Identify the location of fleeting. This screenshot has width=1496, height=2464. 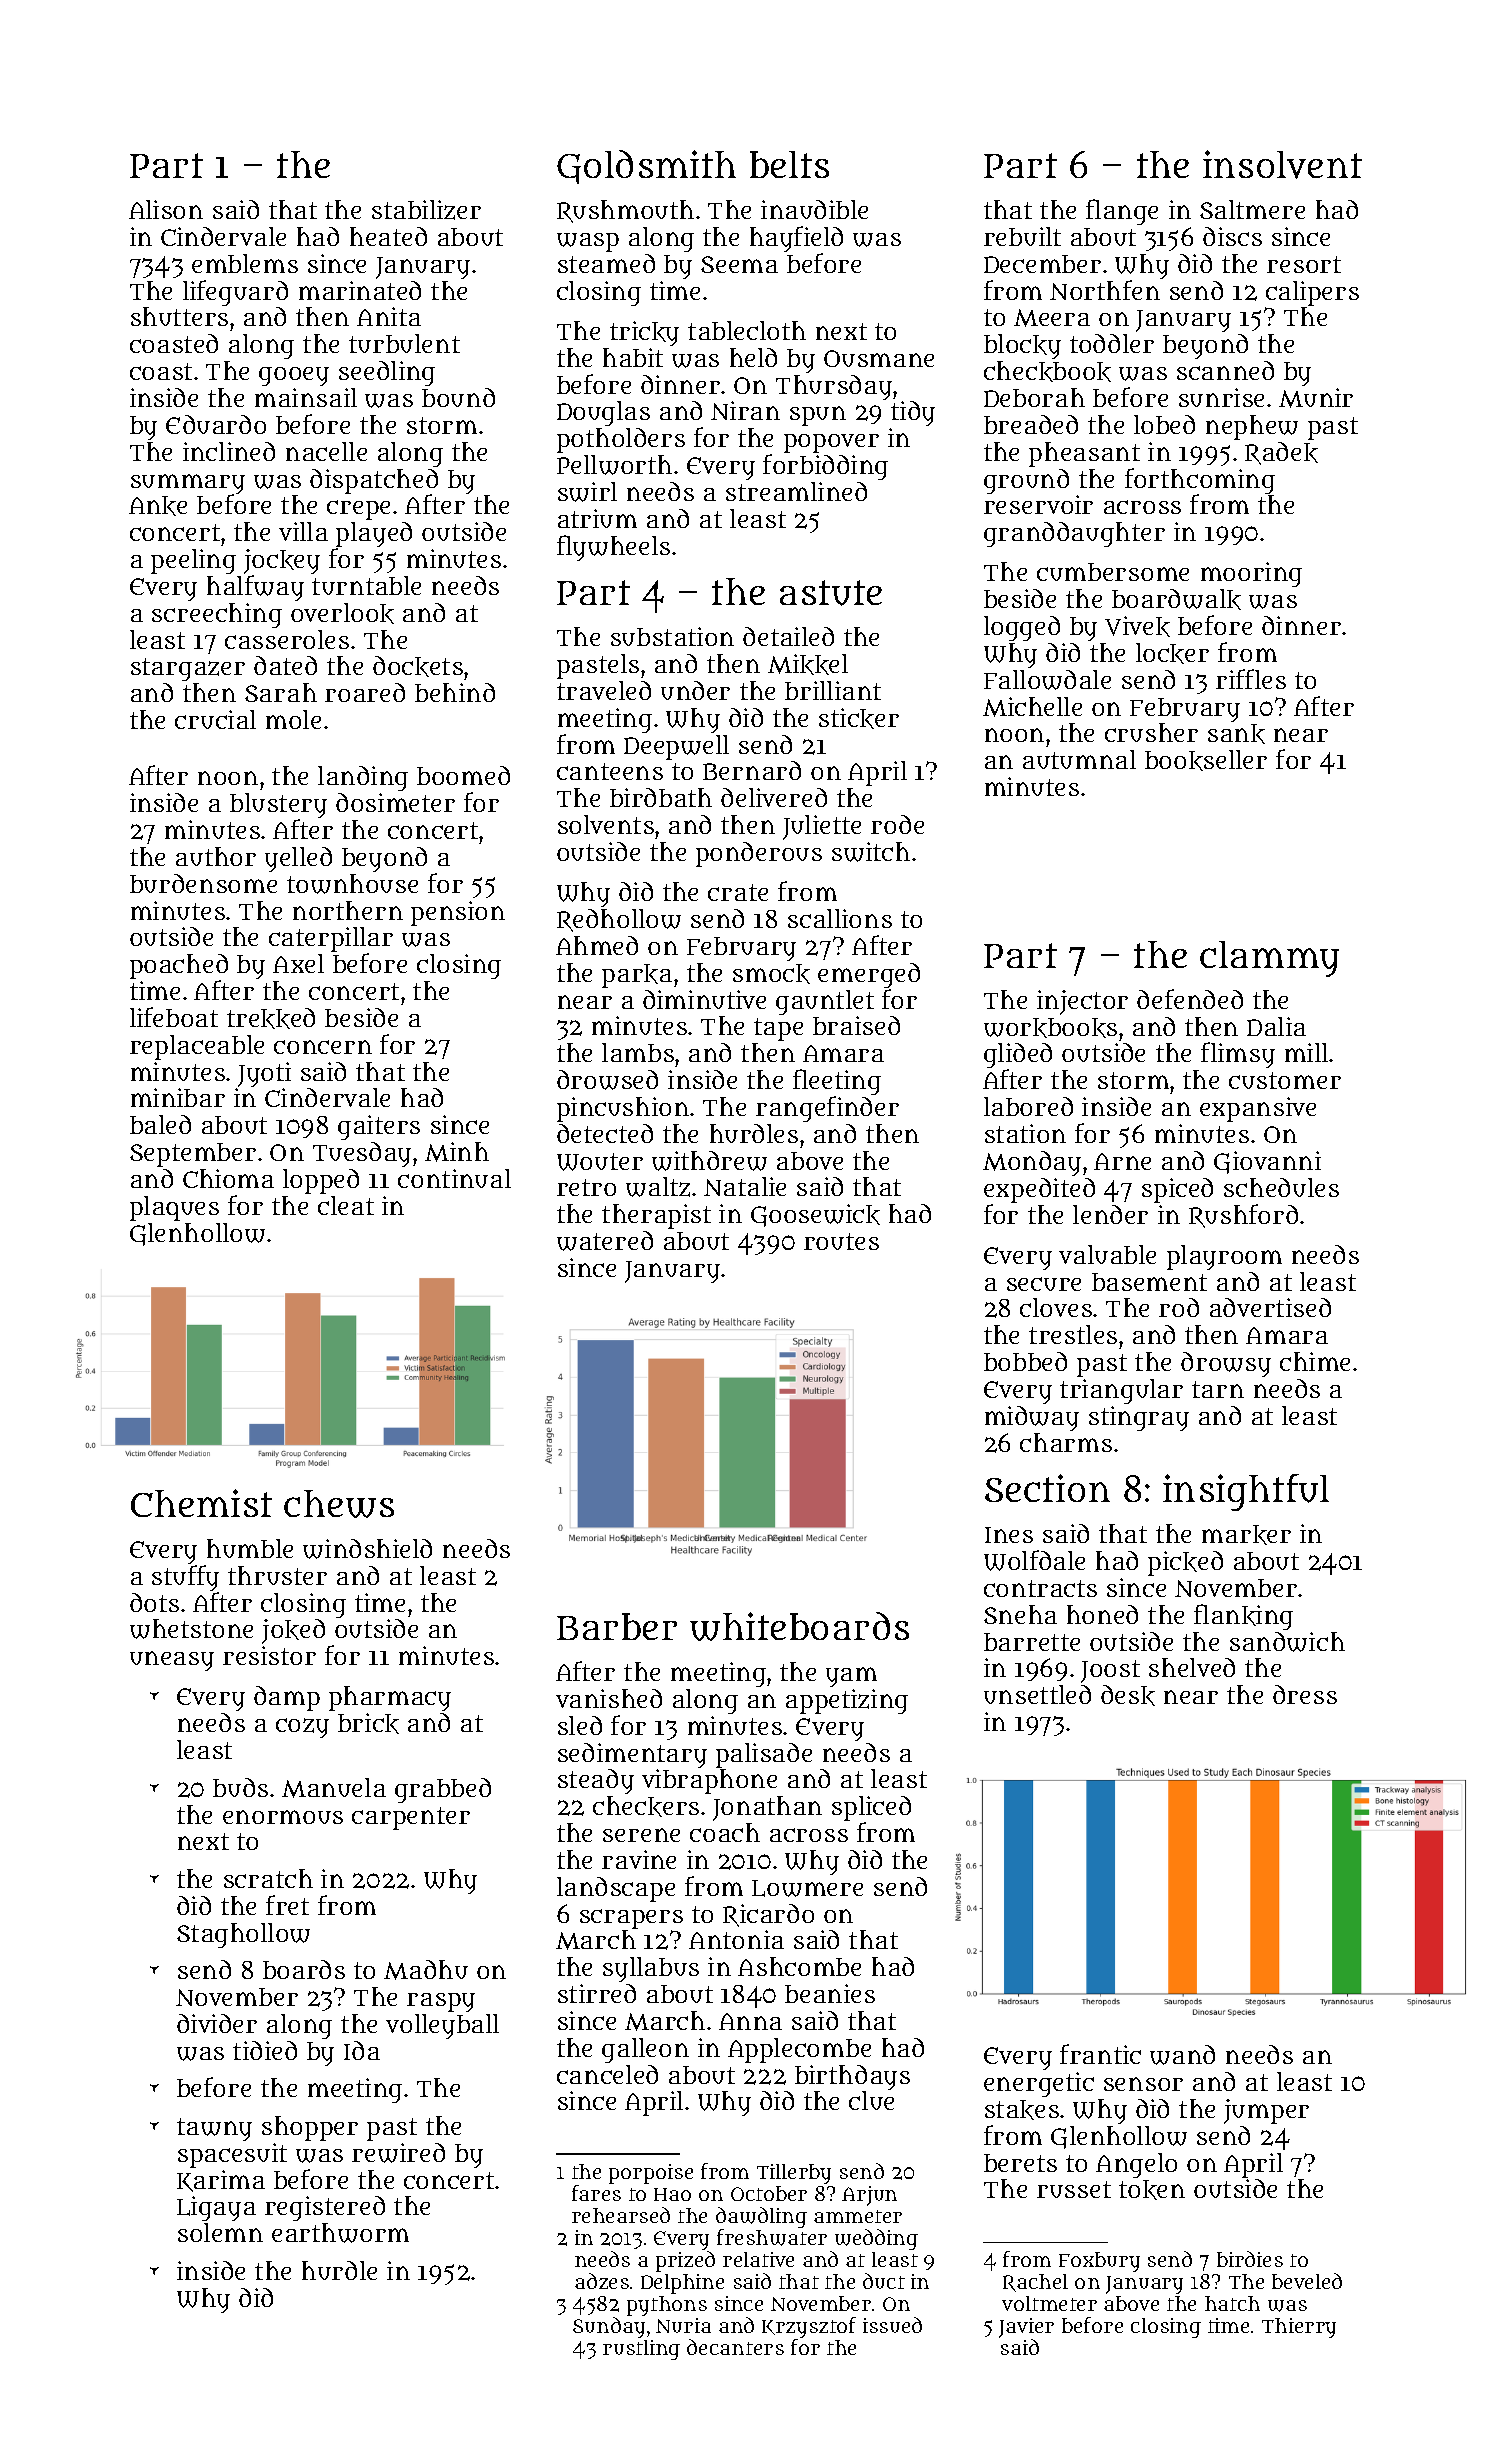
(837, 1082).
